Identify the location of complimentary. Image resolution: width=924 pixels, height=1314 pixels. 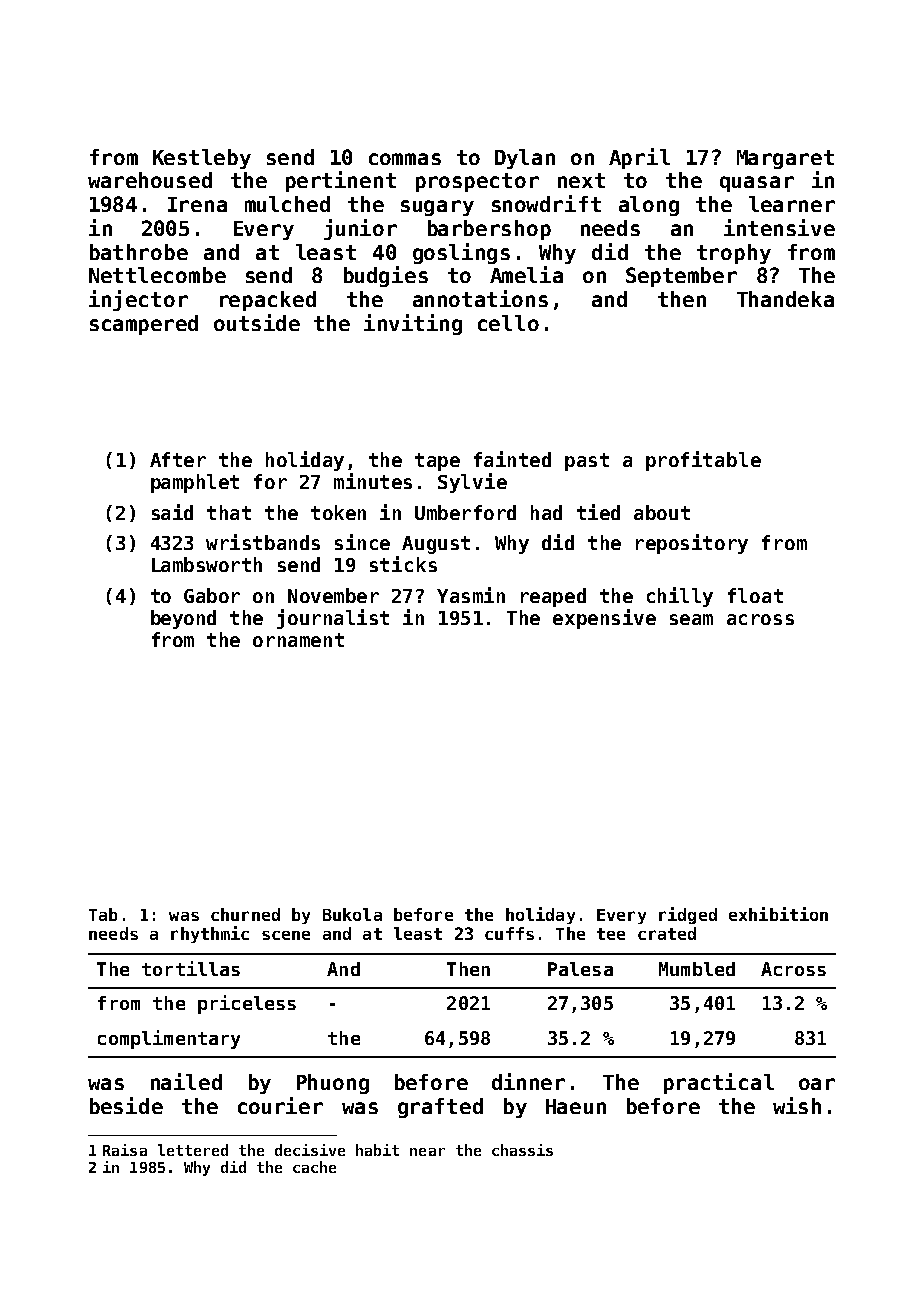
(169, 1039).
